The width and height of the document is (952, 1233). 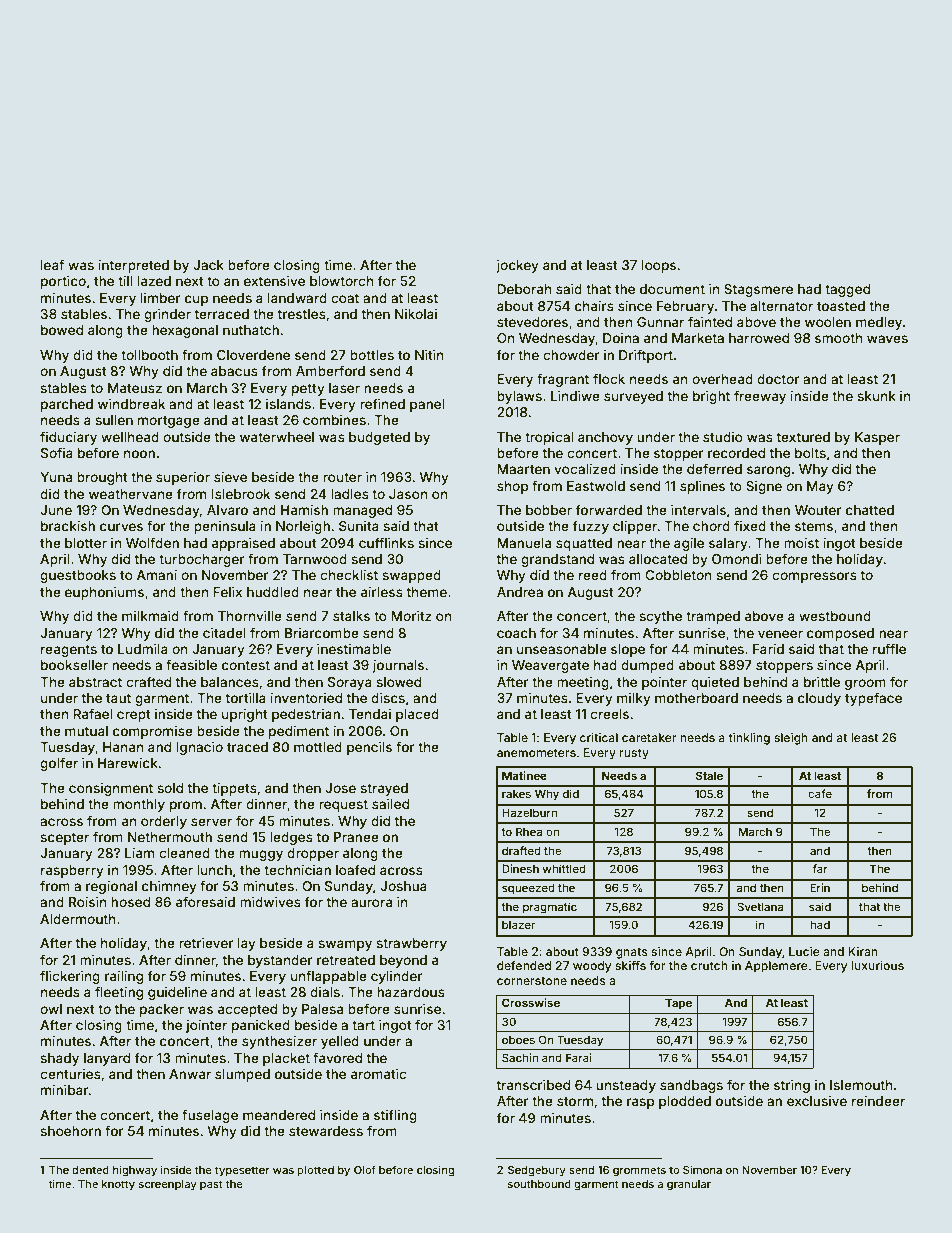 What do you see at coordinates (715, 683) in the document?
I see `quieted` at bounding box center [715, 683].
